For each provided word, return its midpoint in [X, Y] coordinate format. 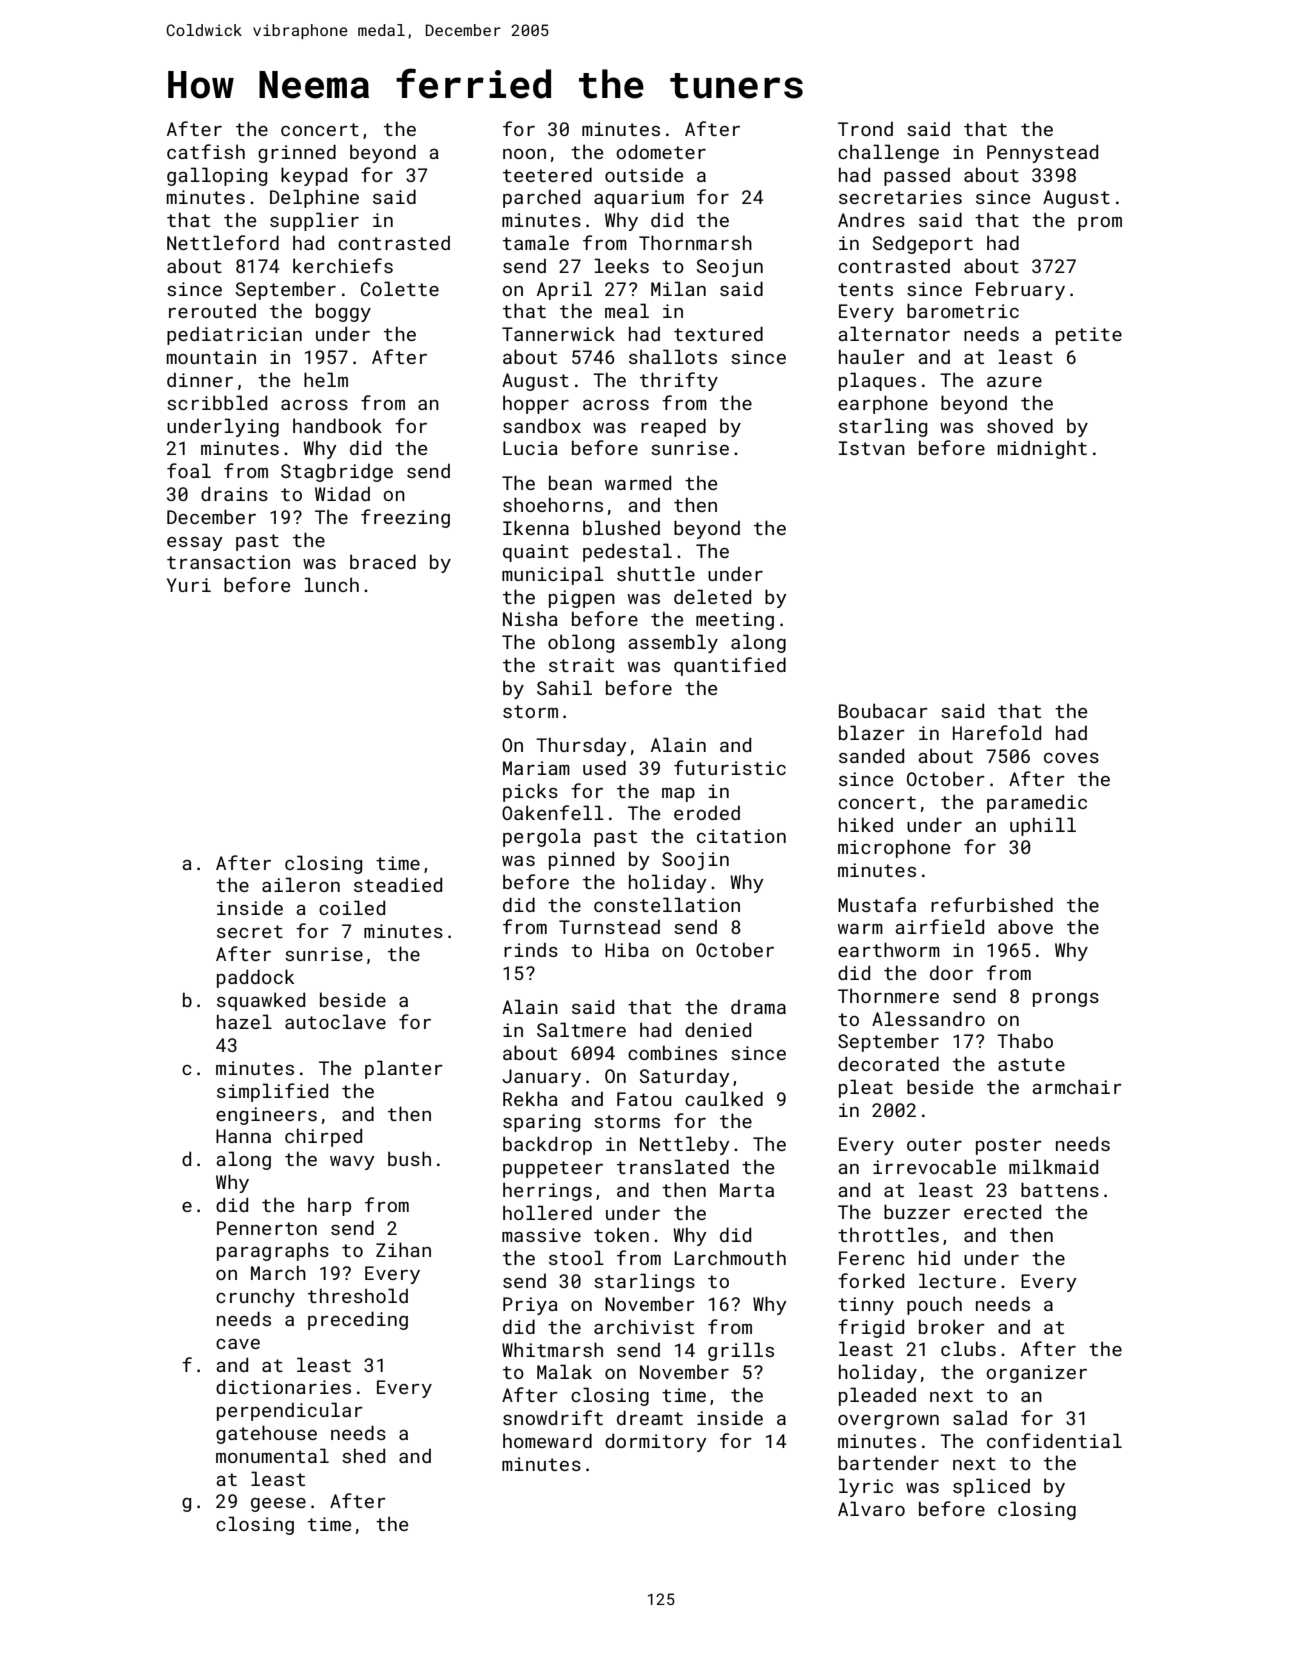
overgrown [888, 1422]
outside [644, 174]
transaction [228, 562]
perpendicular [290, 1411]
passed [917, 176]
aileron [301, 884]
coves [1071, 758]
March [278, 1272]
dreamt [650, 1417]
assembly [673, 643]
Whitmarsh [552, 1349]
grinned [297, 153]
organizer [1036, 1374]
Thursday [581, 746]
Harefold [997, 732]
